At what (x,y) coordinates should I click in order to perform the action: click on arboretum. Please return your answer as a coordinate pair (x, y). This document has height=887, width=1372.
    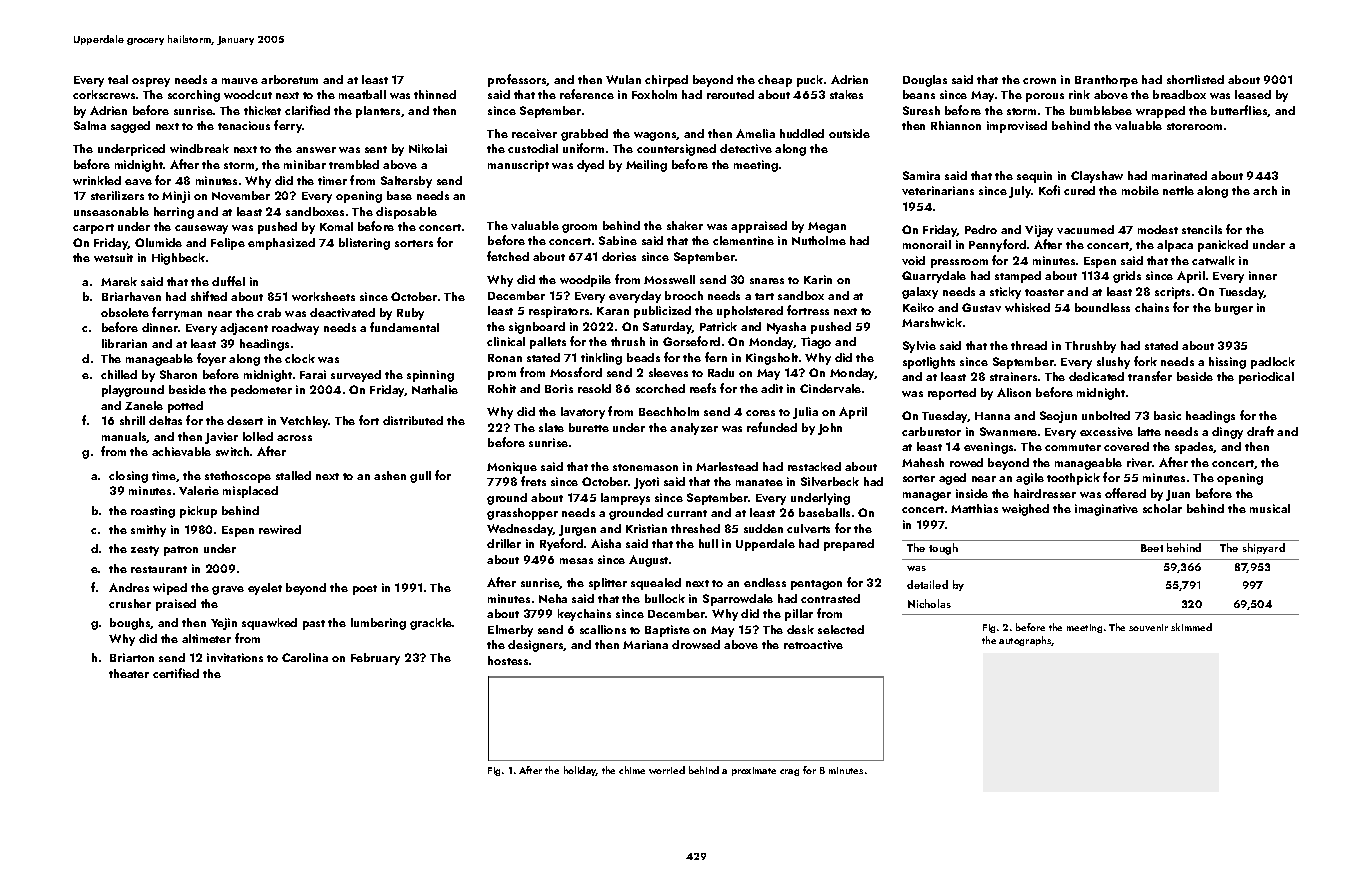
    Looking at the image, I should click on (289, 79).
